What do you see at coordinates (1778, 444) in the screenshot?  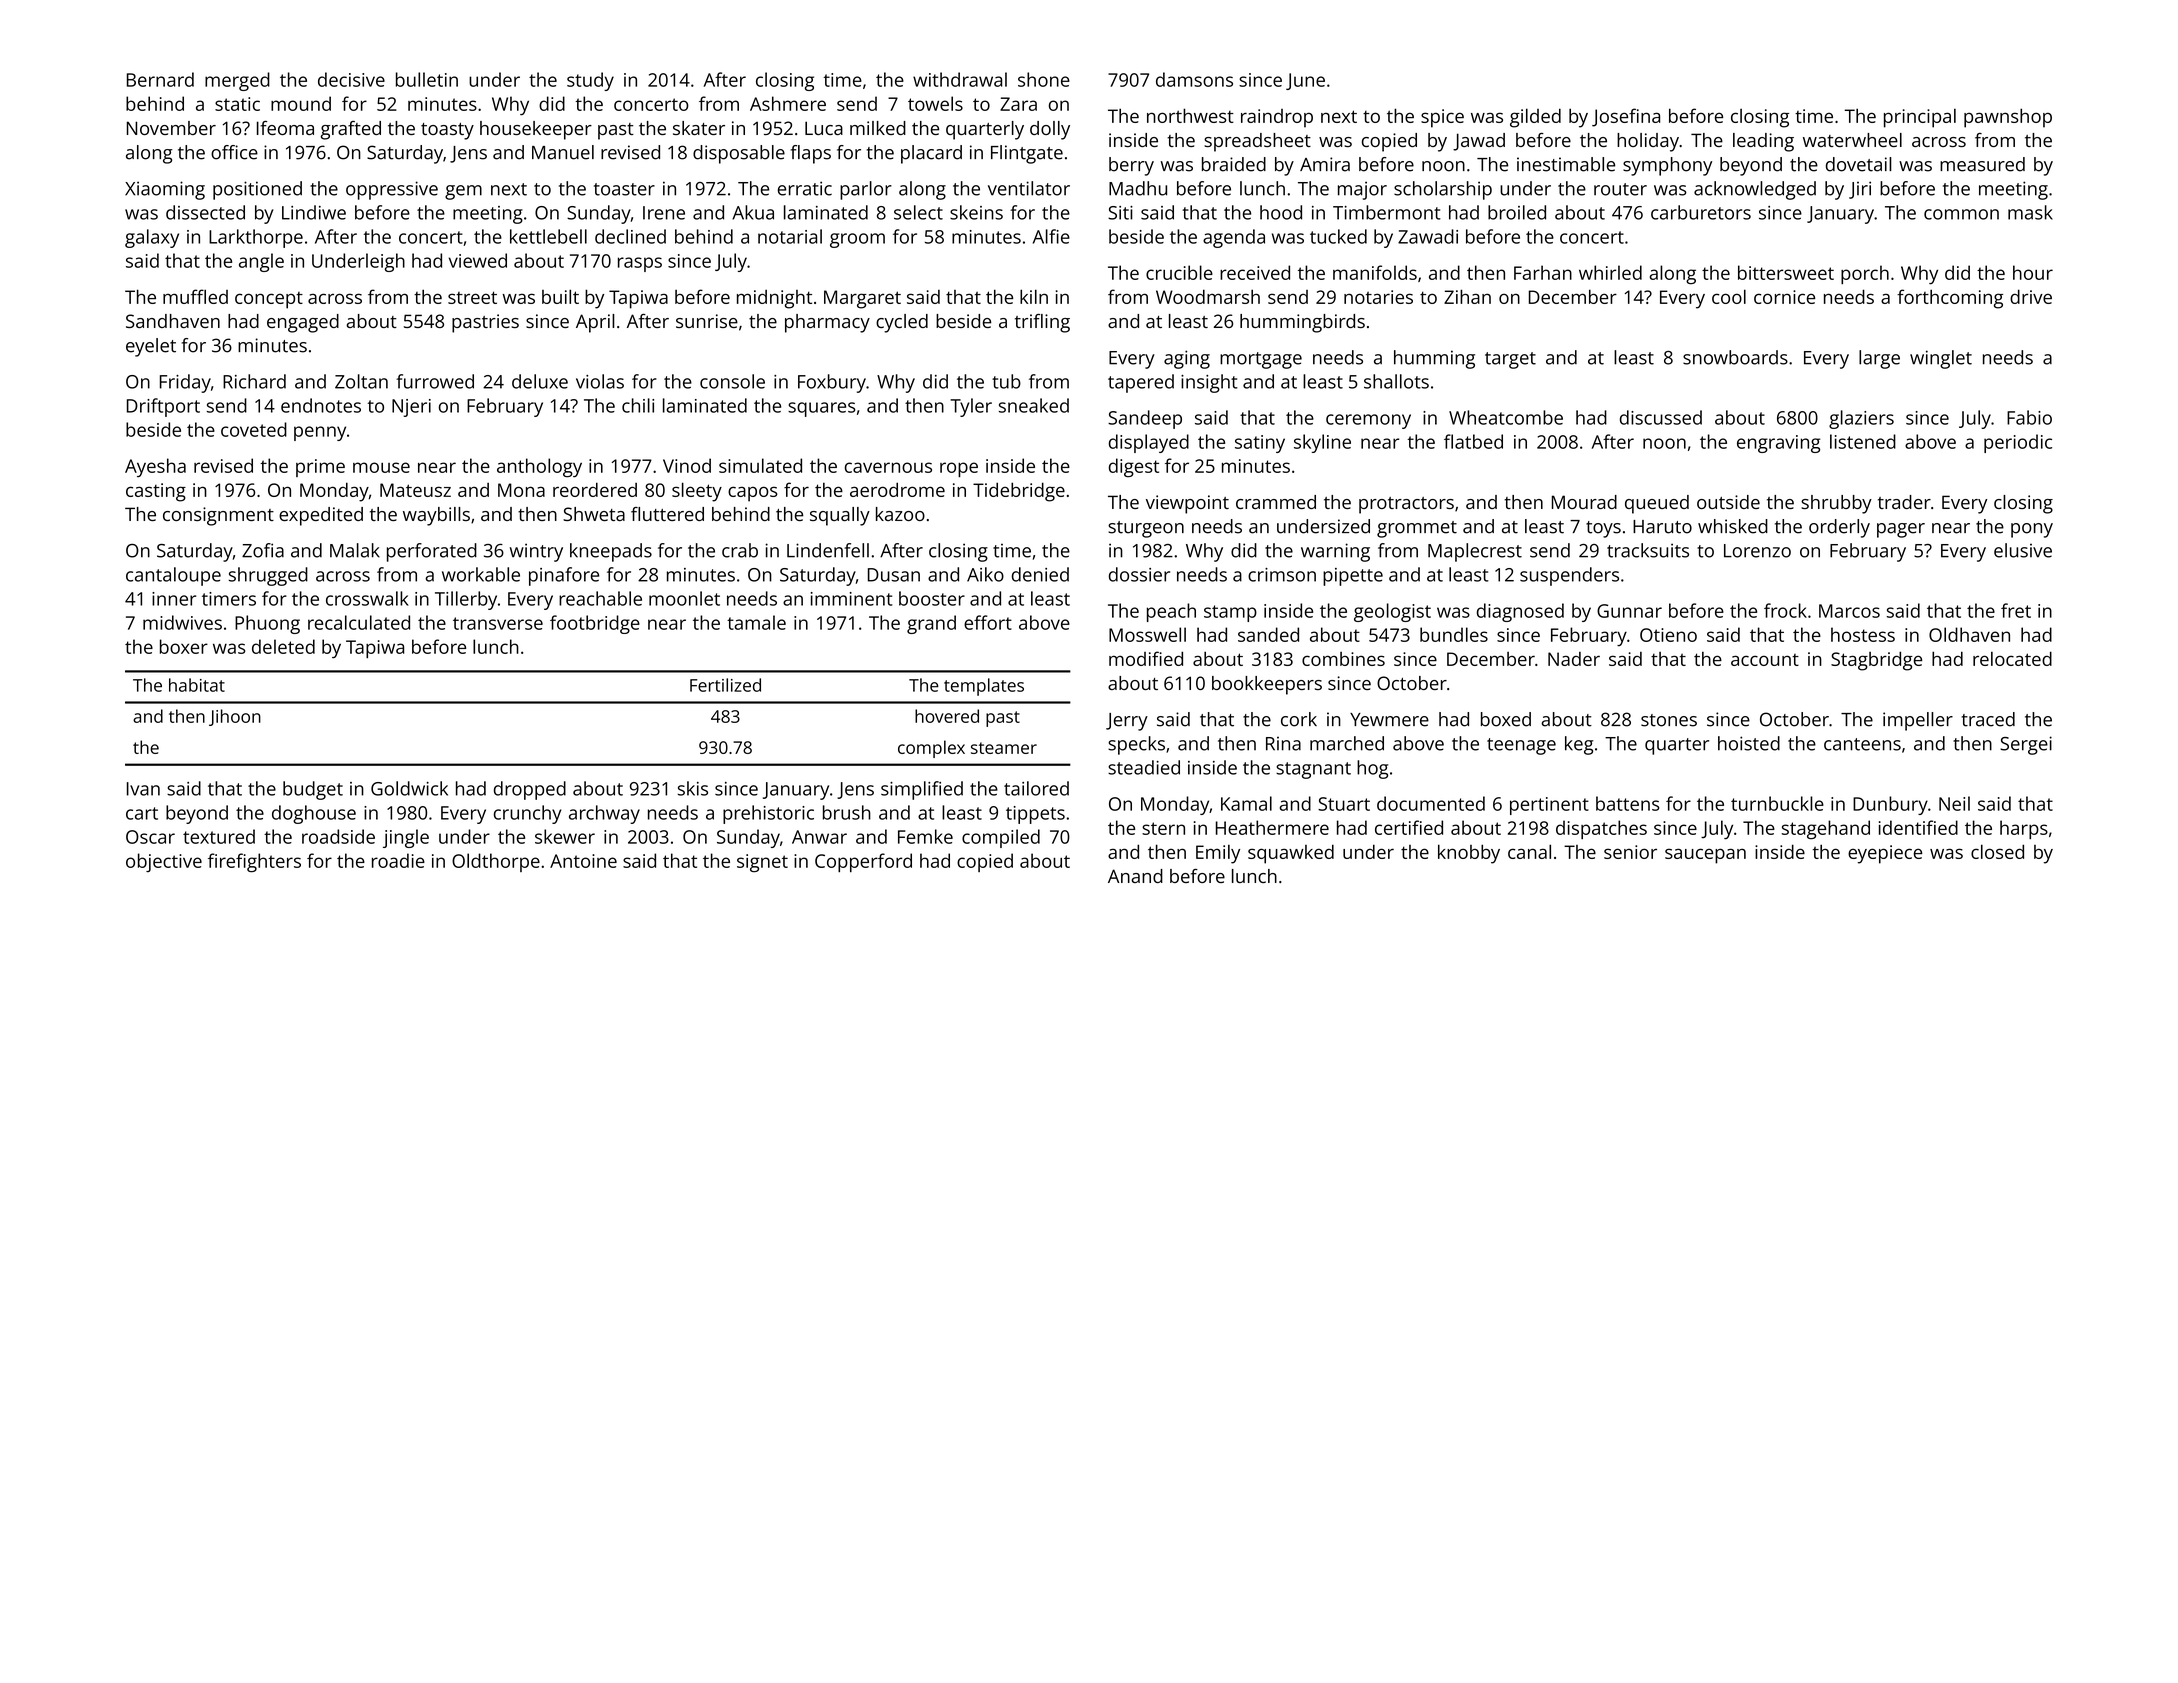 I see `engraving` at bounding box center [1778, 444].
